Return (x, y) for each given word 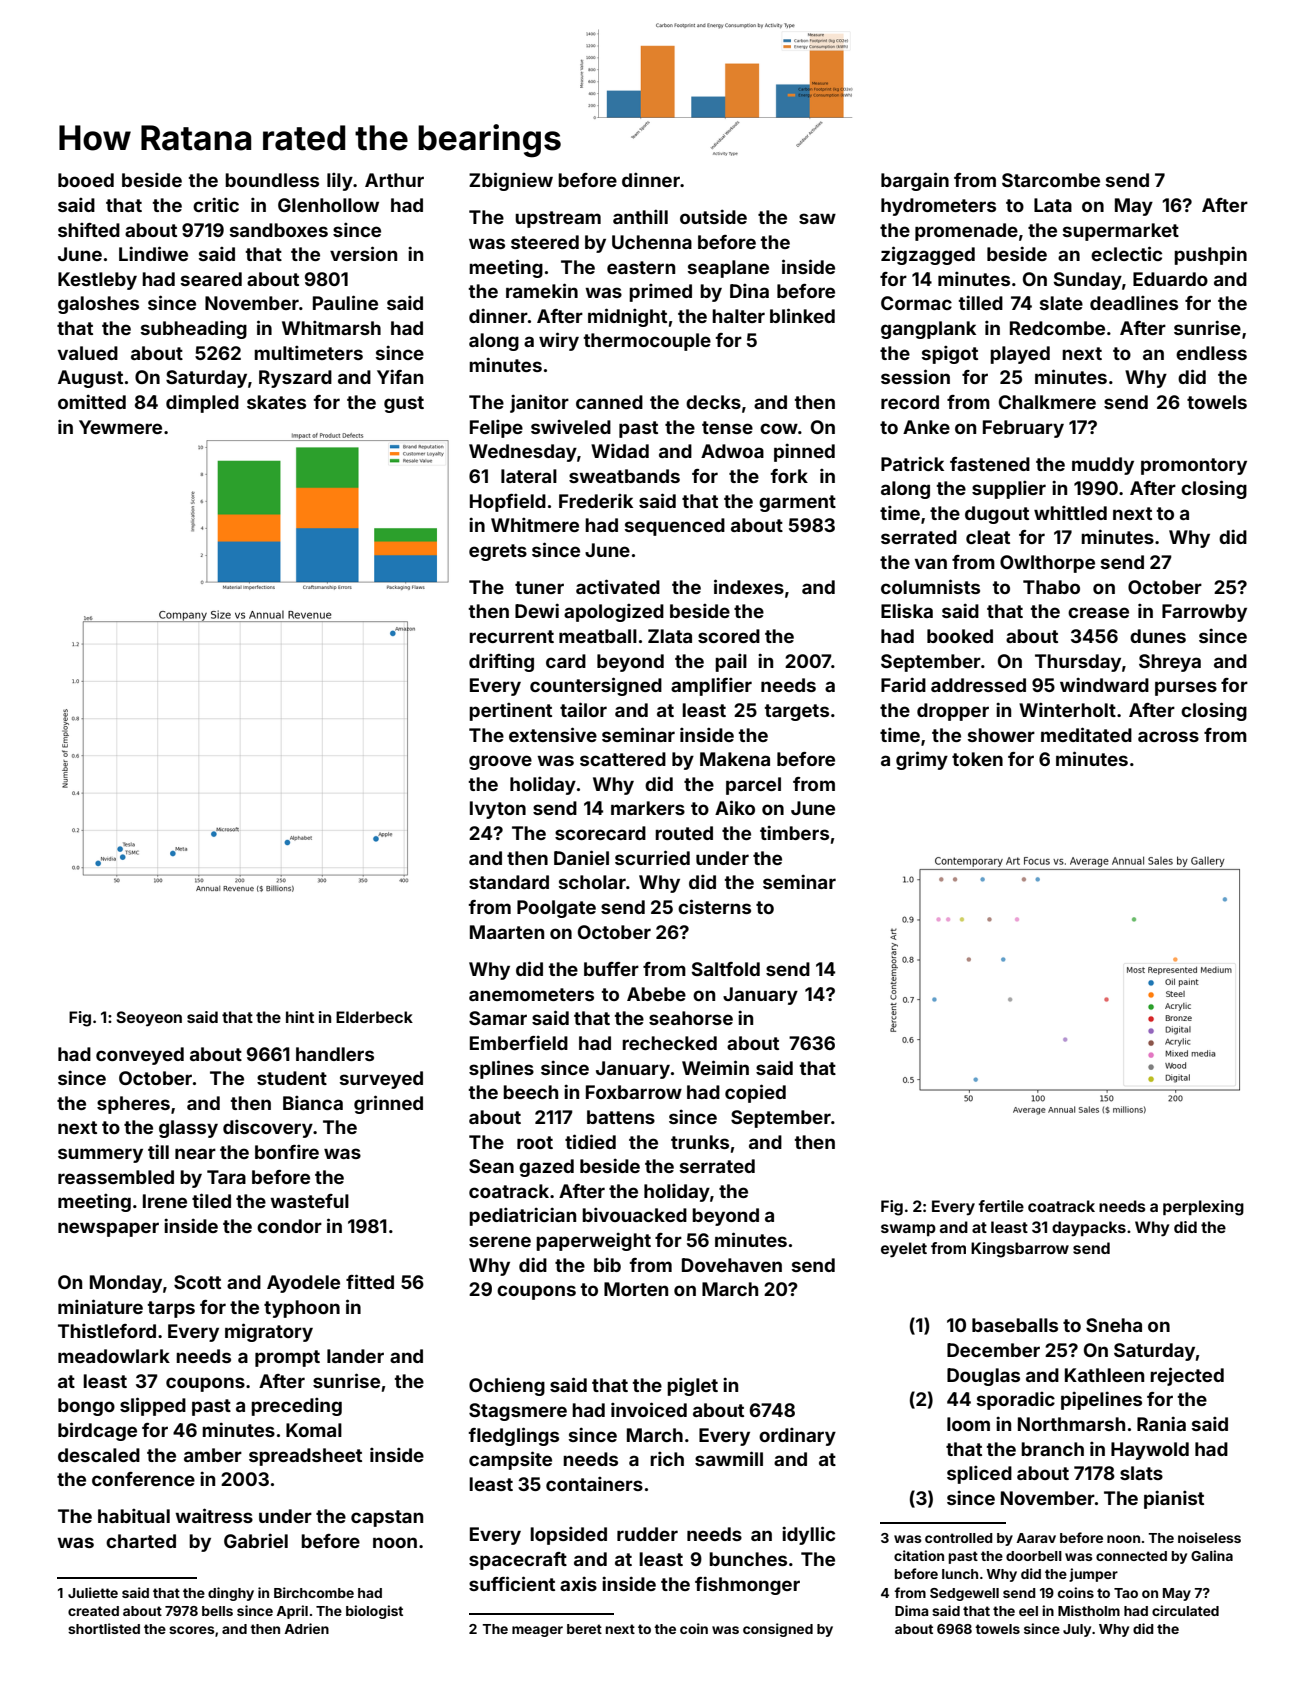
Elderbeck (374, 1017)
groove (500, 762)
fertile (1001, 1206)
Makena (735, 759)
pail (731, 663)
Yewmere (120, 427)
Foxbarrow (634, 1092)
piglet (692, 1387)
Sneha (1114, 1325)
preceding (296, 1407)
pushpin (1210, 255)
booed (86, 180)
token (977, 759)
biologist (374, 1612)
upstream (558, 219)
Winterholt (1067, 710)
